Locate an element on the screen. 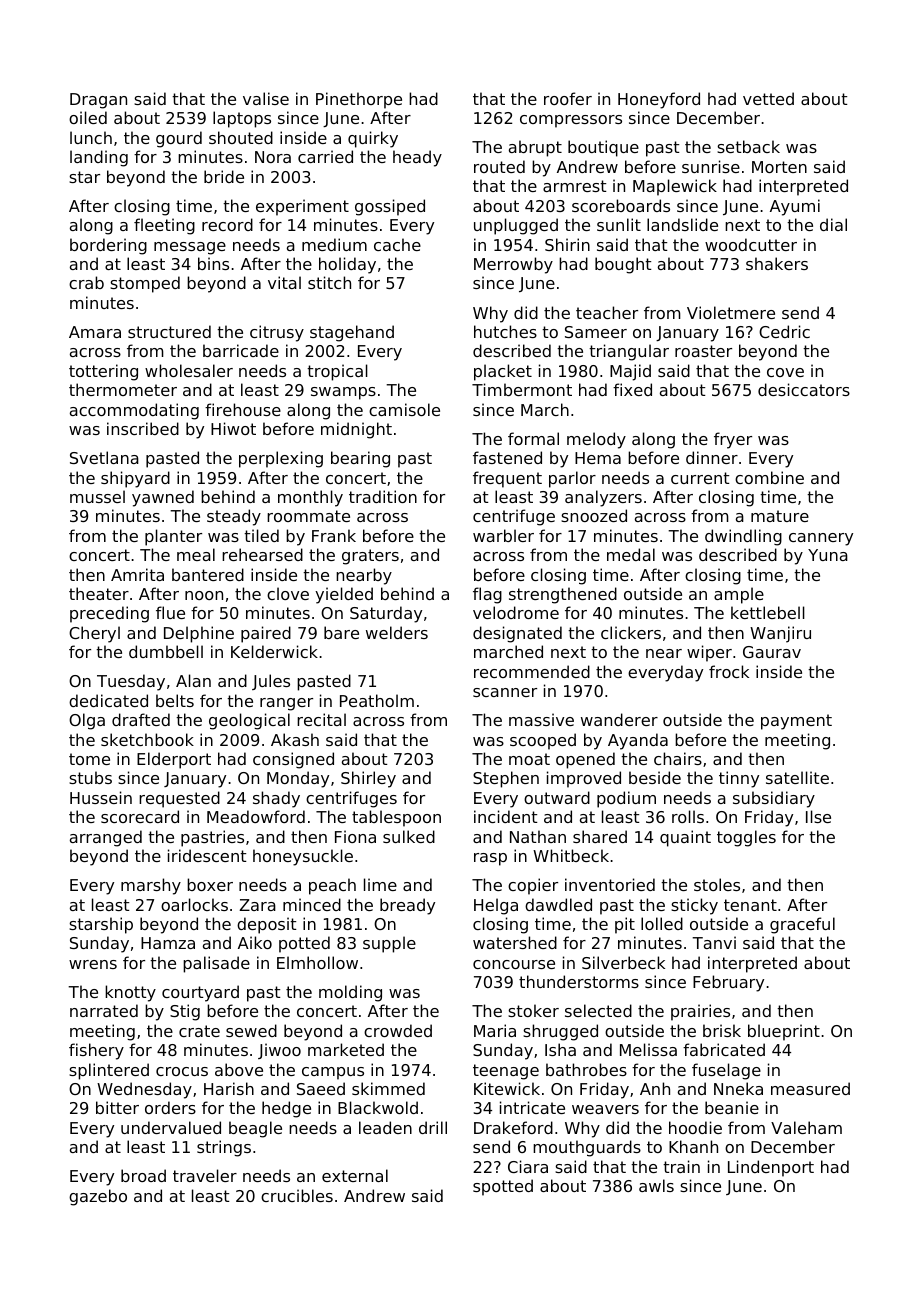 The image size is (924, 1308). tradition is located at coordinates (383, 496).
